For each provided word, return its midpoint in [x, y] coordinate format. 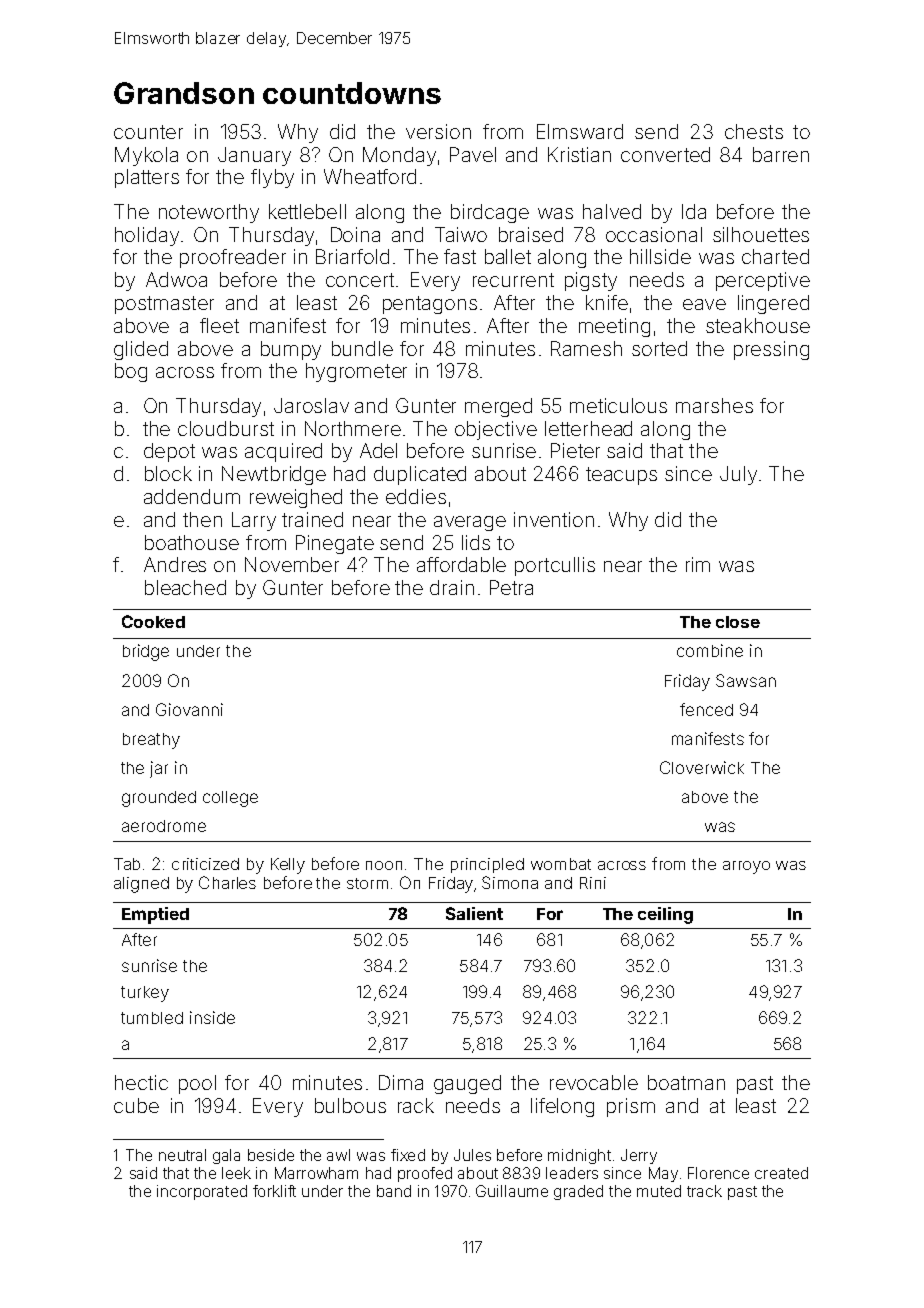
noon [384, 865]
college [230, 799]
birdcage [490, 213]
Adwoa [176, 279]
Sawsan [746, 680]
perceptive [763, 281]
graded [578, 1192]
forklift [274, 1191]
